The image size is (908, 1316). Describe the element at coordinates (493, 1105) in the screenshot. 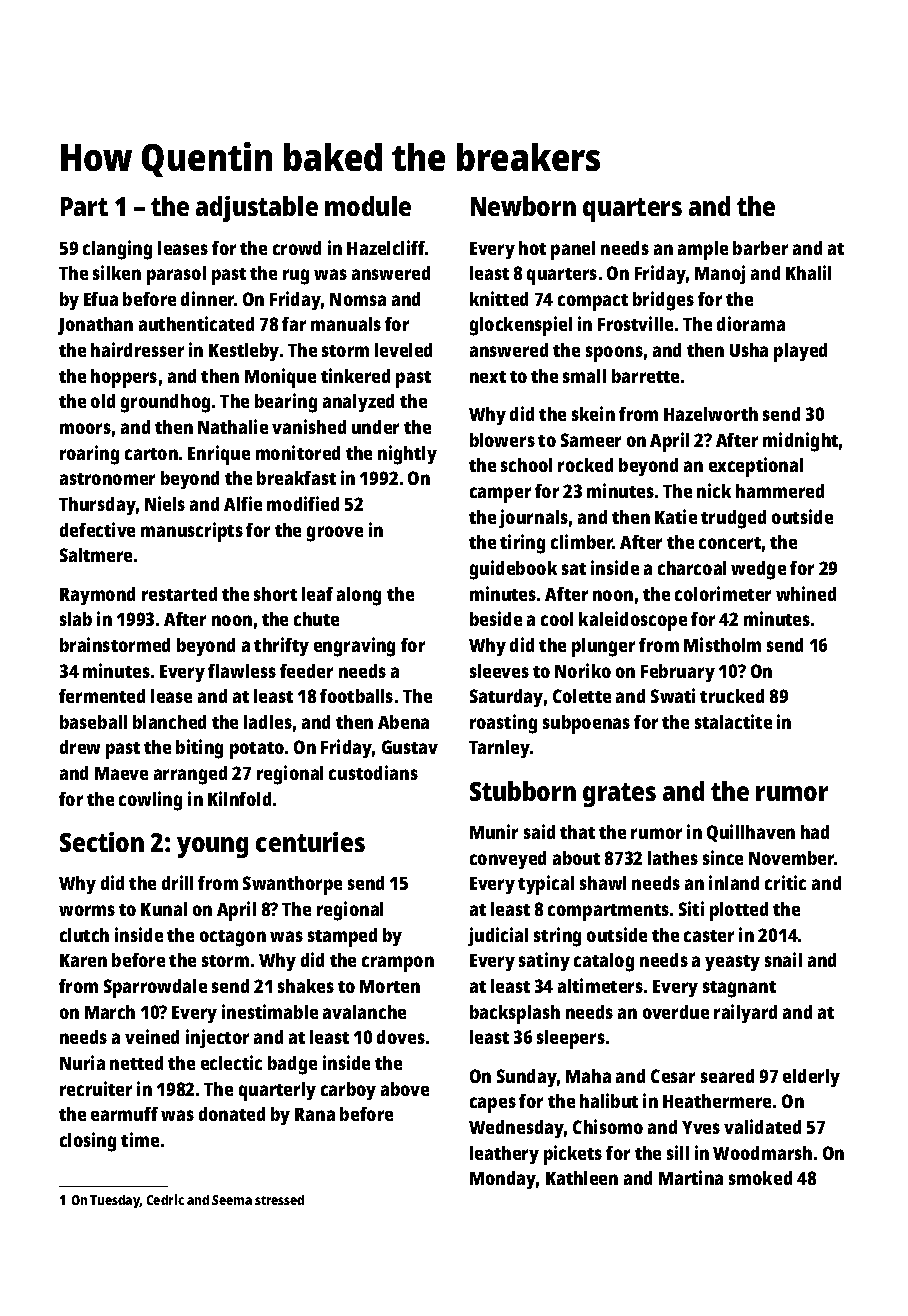

I see `capes` at that location.
